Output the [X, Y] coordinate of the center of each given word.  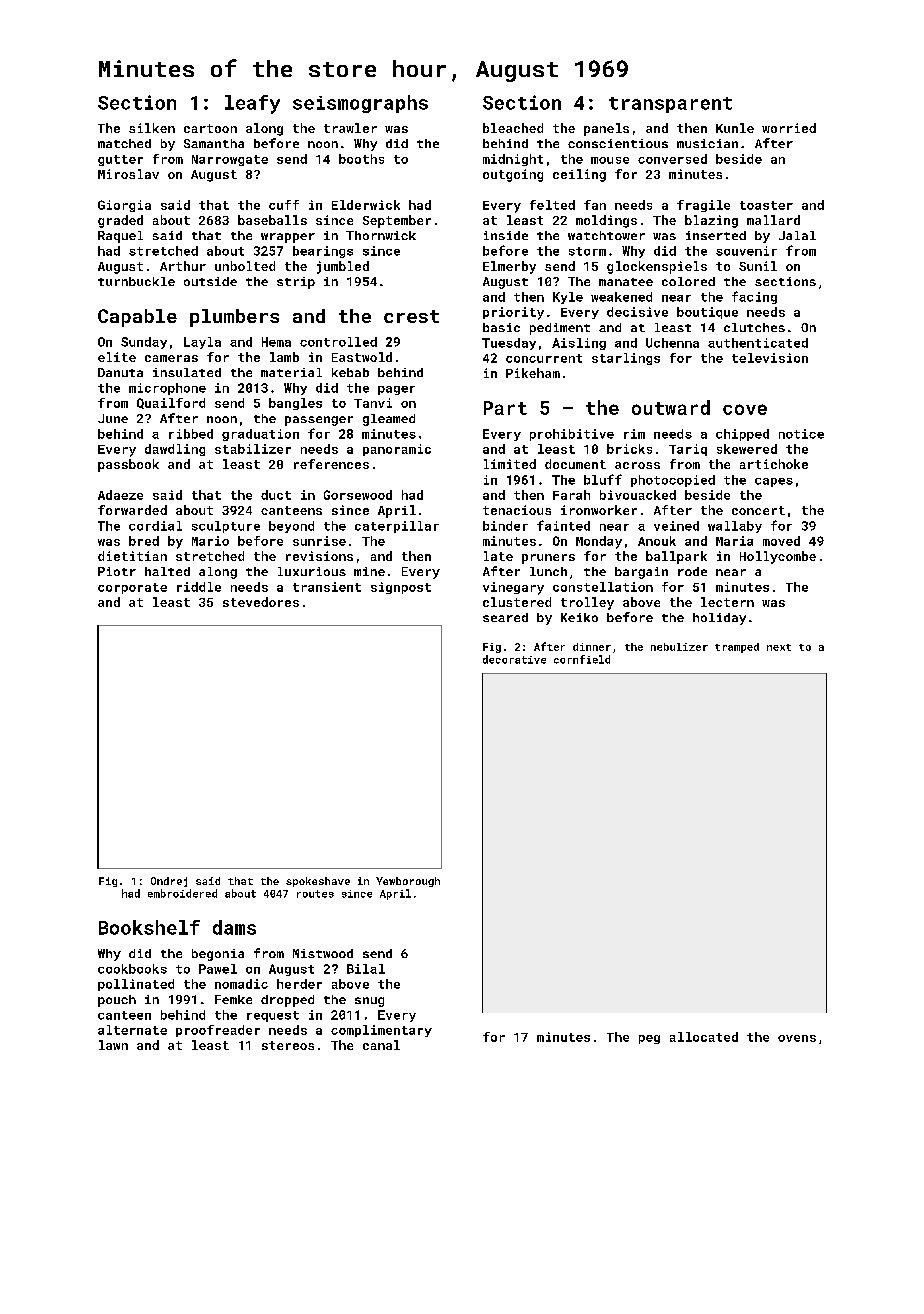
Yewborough [408, 882]
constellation [603, 587]
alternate [132, 1030]
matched [124, 143]
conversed [672, 159]
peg [649, 1039]
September [397, 221]
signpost [401, 588]
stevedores [261, 602]
